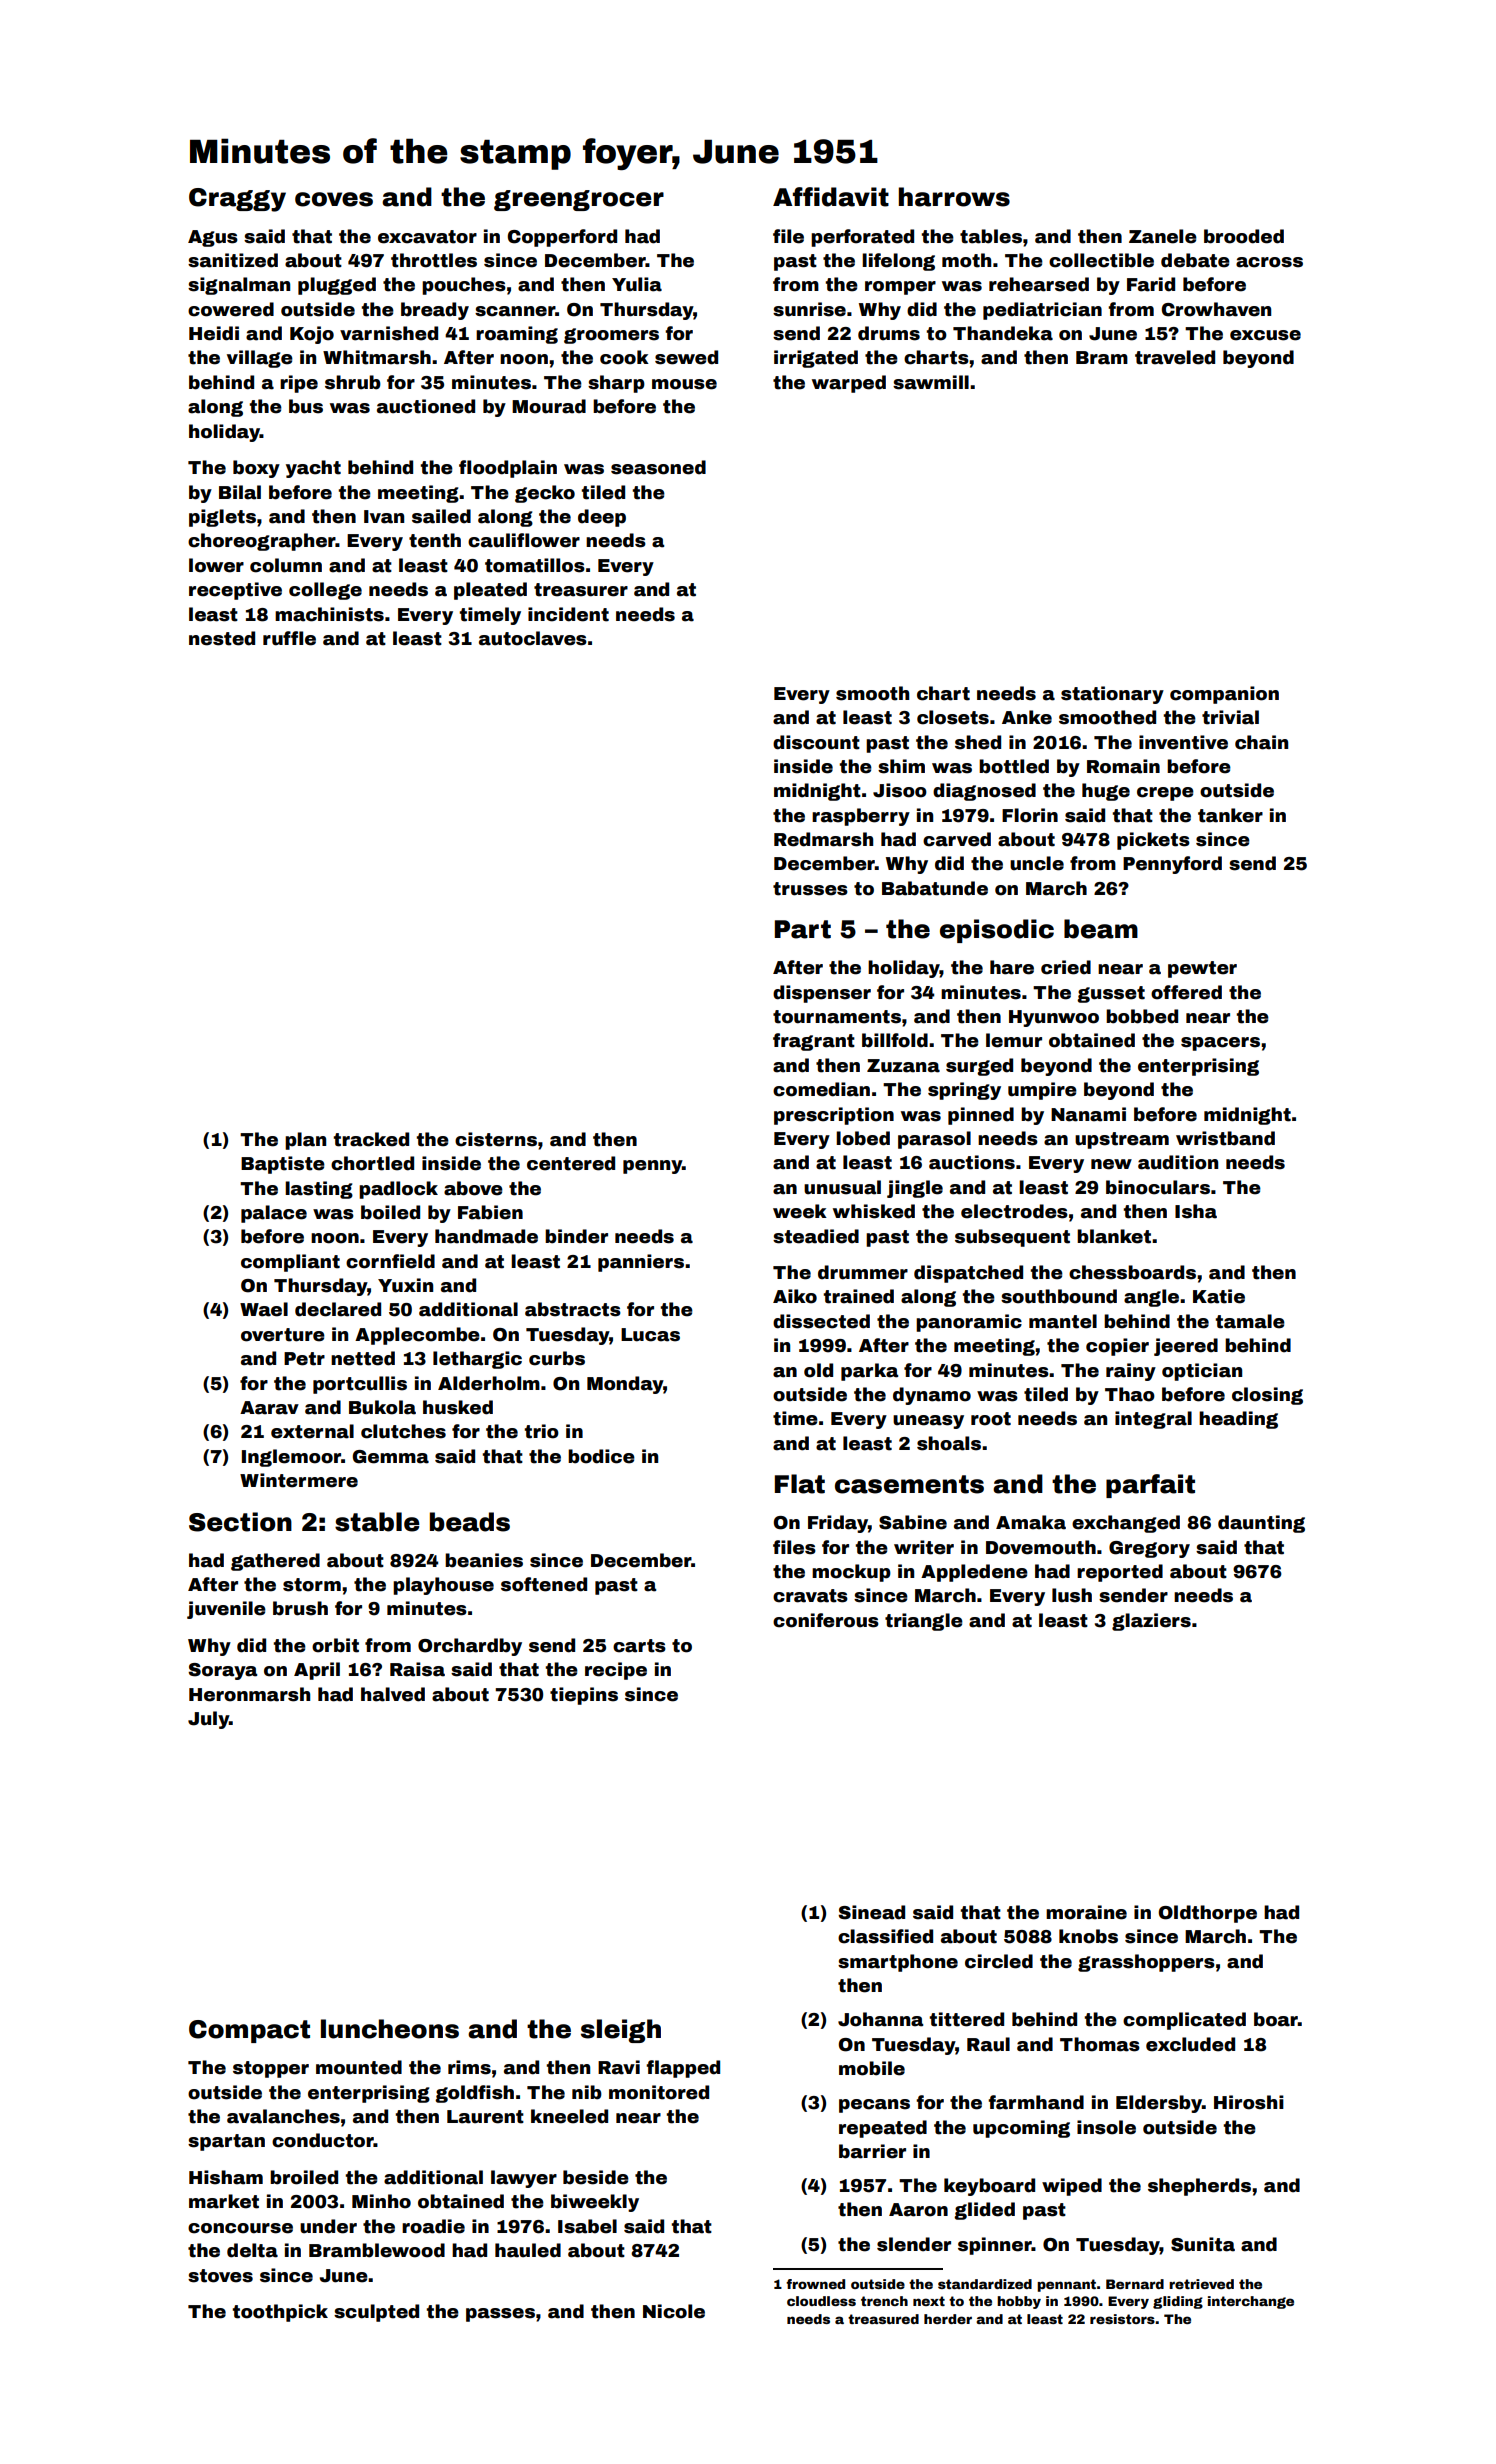  What do you see at coordinates (831, 197) in the page?
I see `Affidavit` at bounding box center [831, 197].
